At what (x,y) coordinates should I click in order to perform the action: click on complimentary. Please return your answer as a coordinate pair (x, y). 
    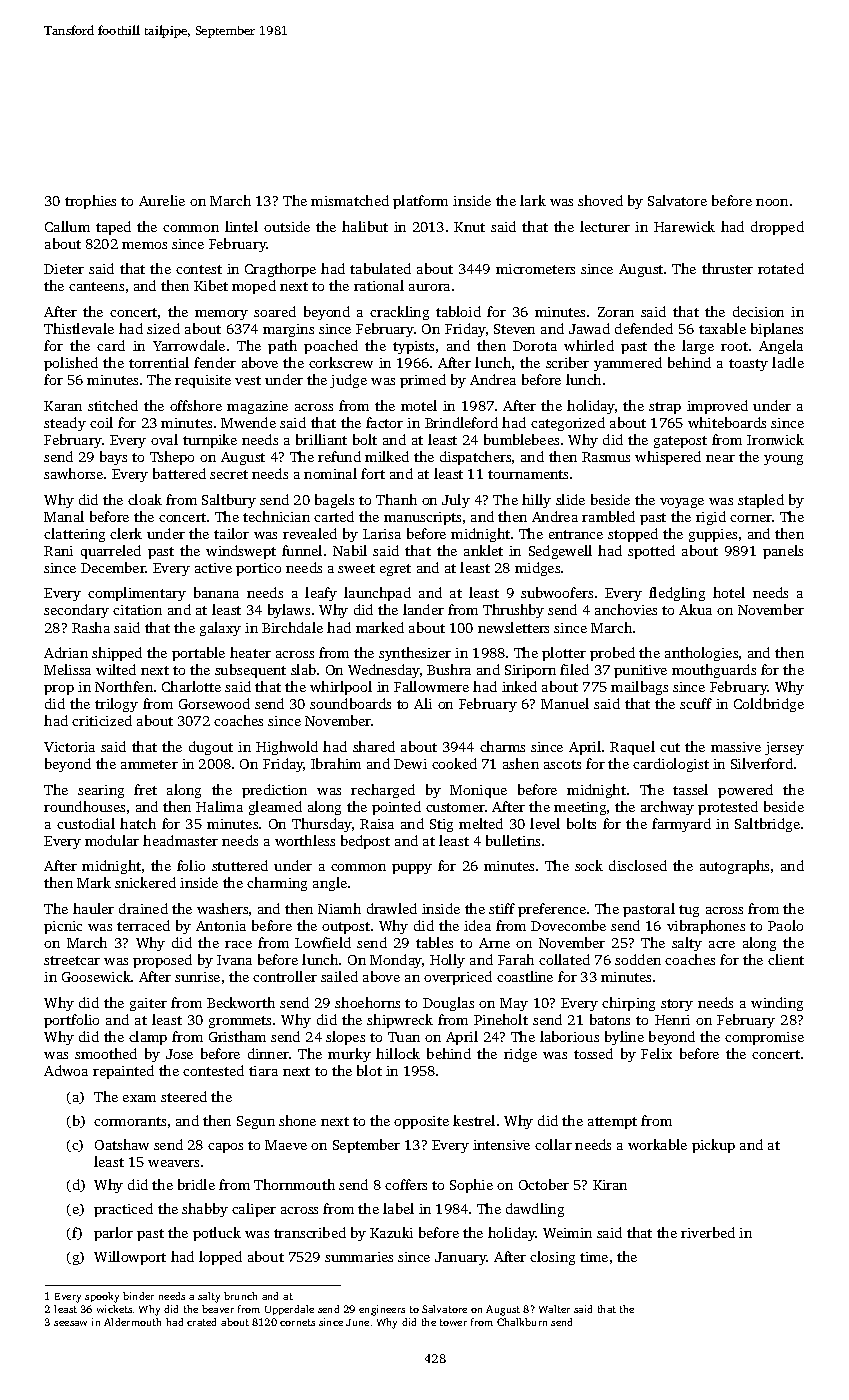
    Looking at the image, I should click on (137, 594).
